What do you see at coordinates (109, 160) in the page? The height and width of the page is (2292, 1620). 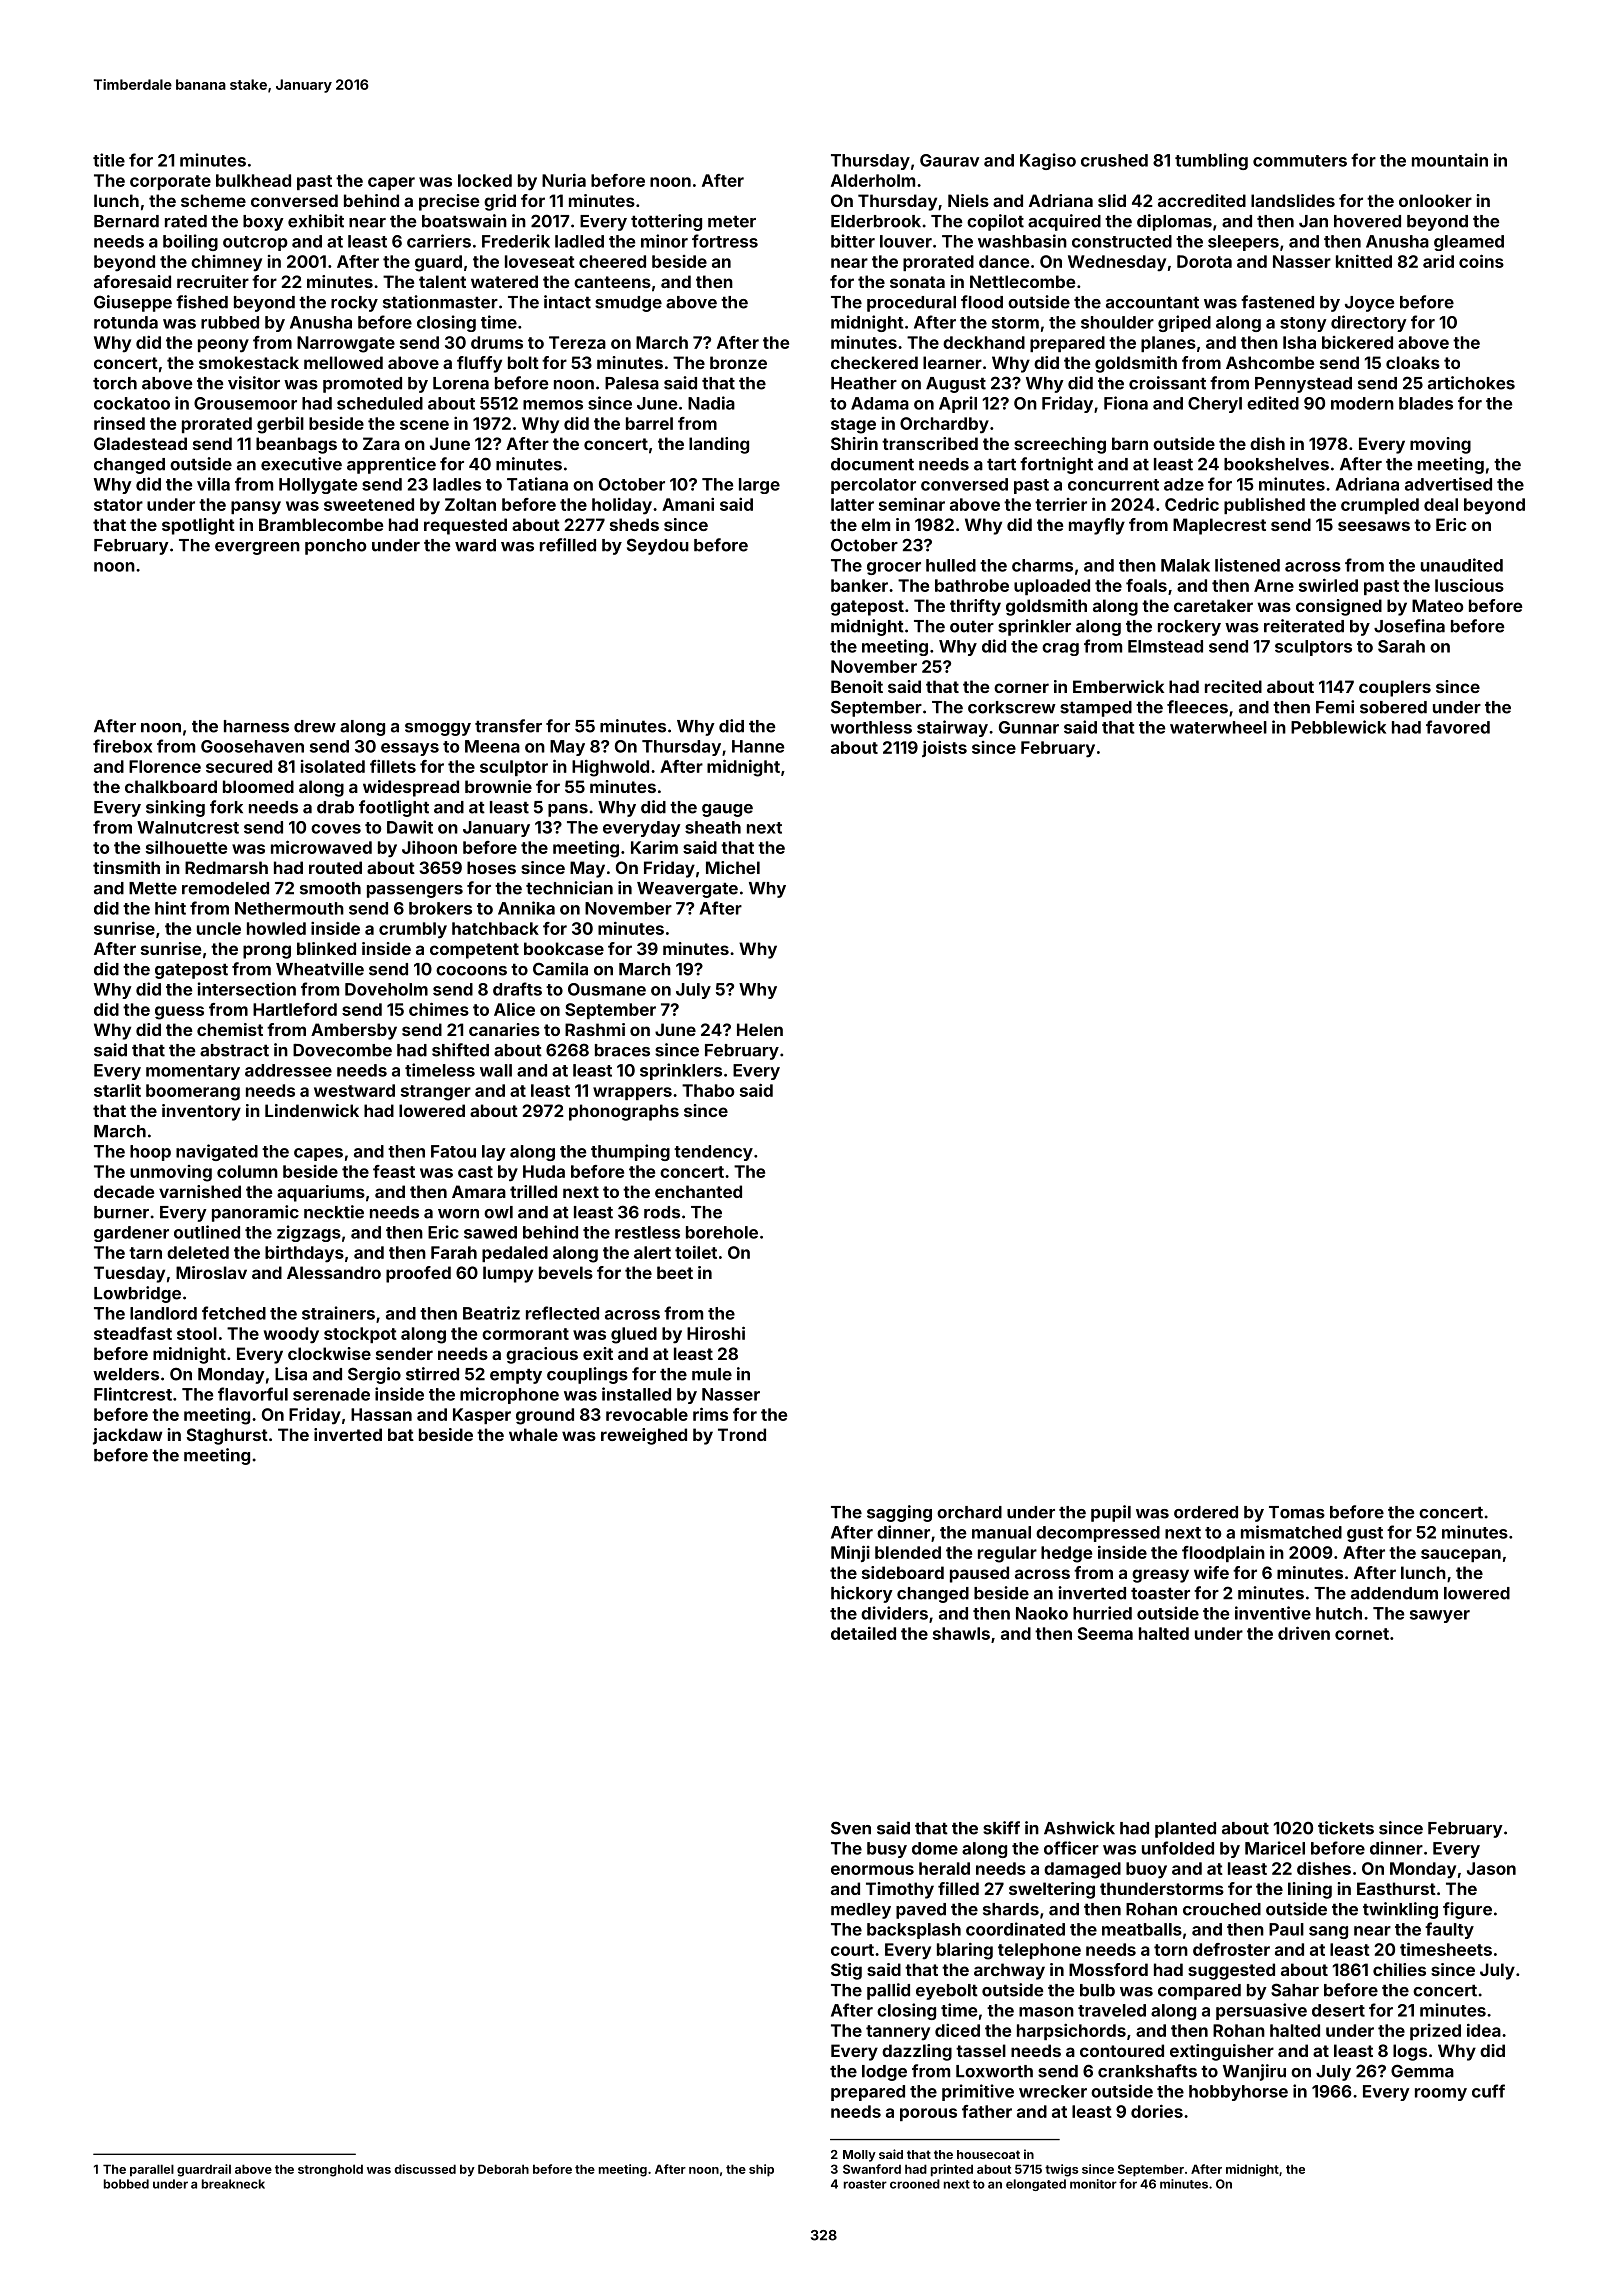 I see `title` at bounding box center [109, 160].
